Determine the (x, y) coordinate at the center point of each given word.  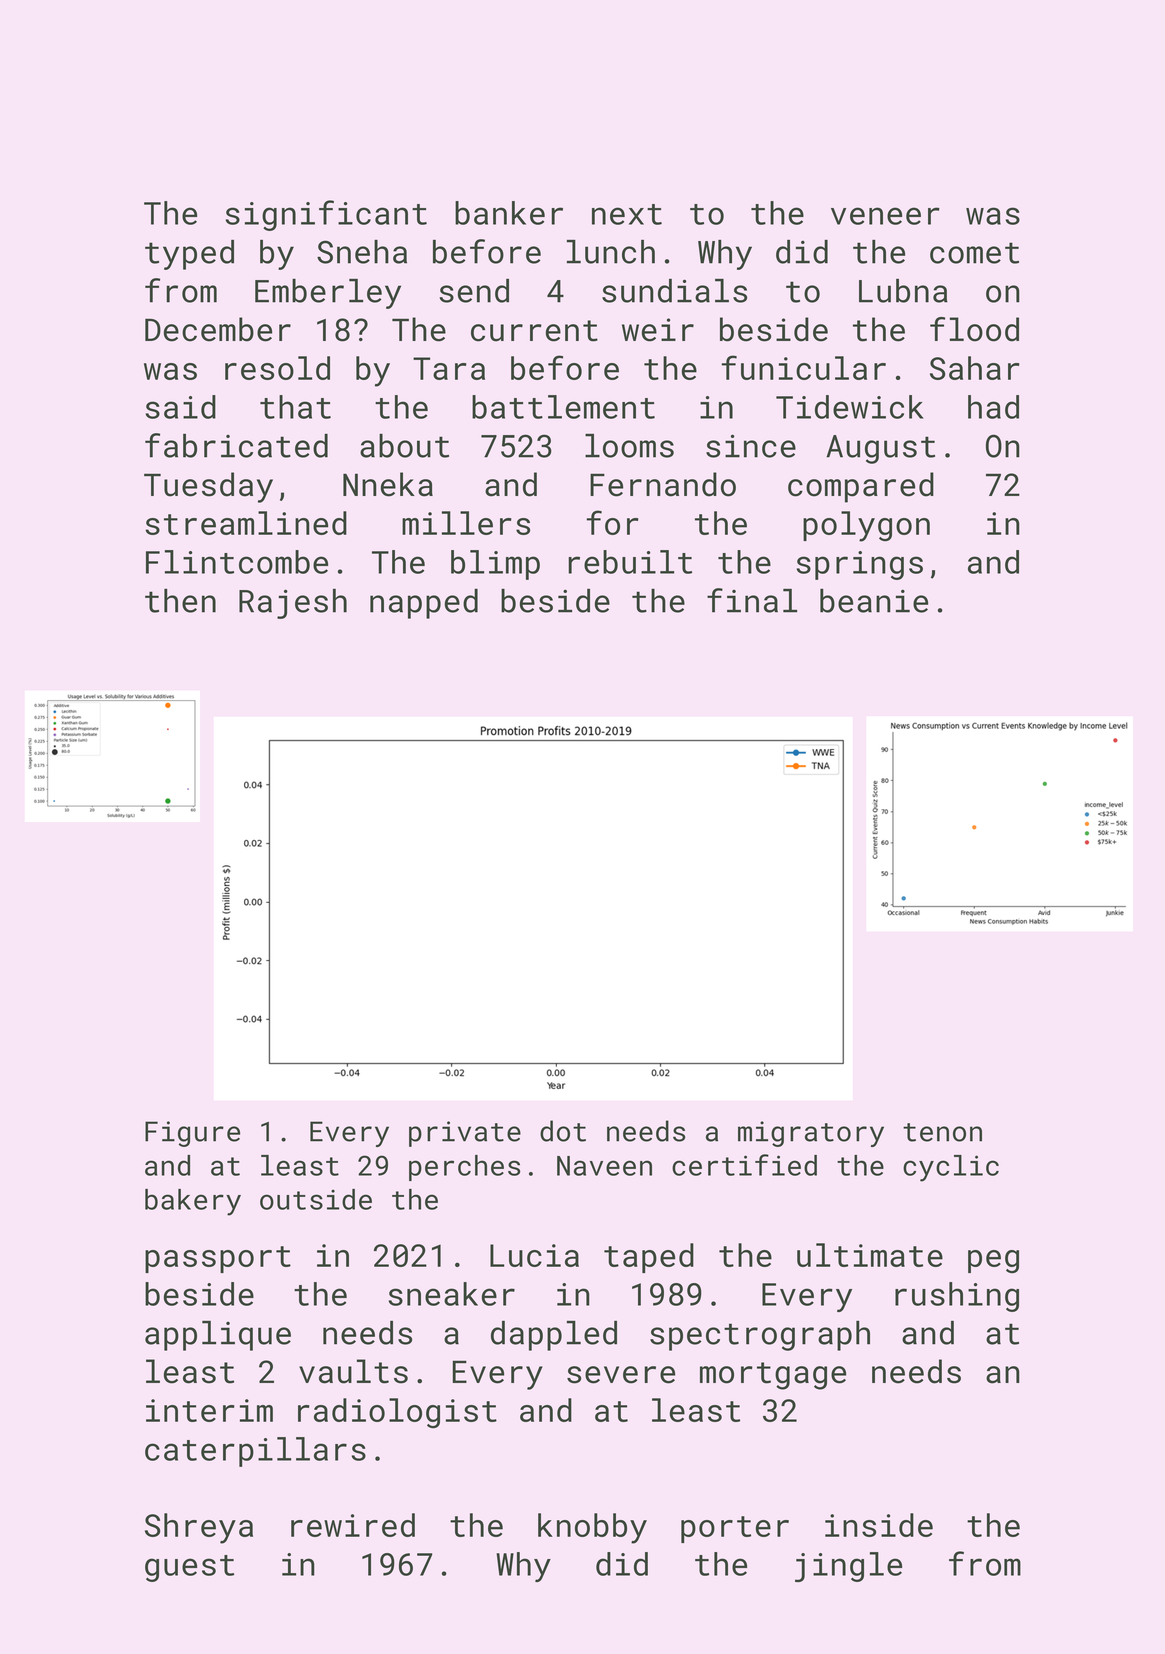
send (474, 291)
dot (563, 1131)
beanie (874, 601)
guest (189, 1568)
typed (189, 255)
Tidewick (850, 407)
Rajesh (293, 604)
